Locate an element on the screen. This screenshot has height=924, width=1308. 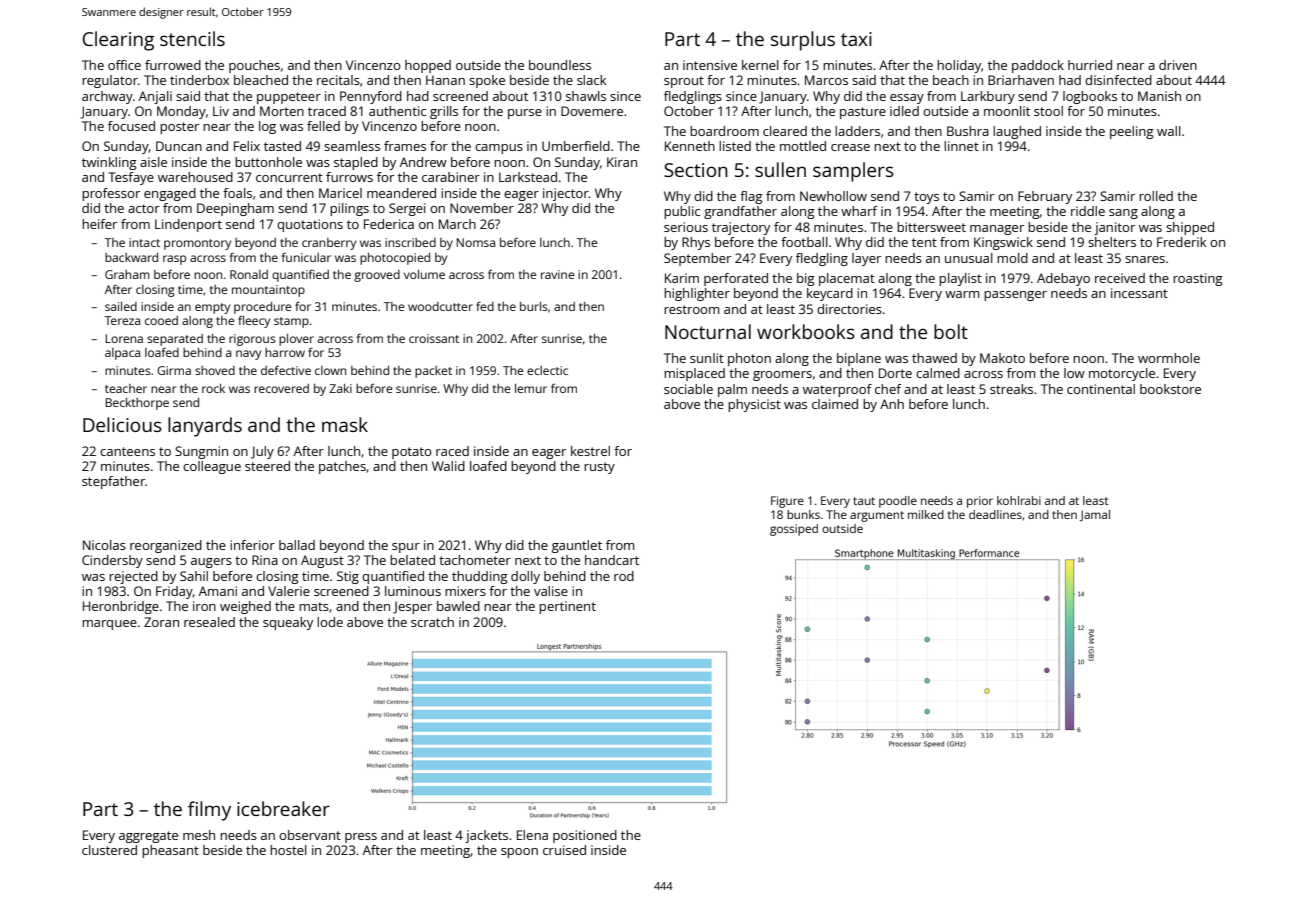
taxi is located at coordinates (856, 39).
